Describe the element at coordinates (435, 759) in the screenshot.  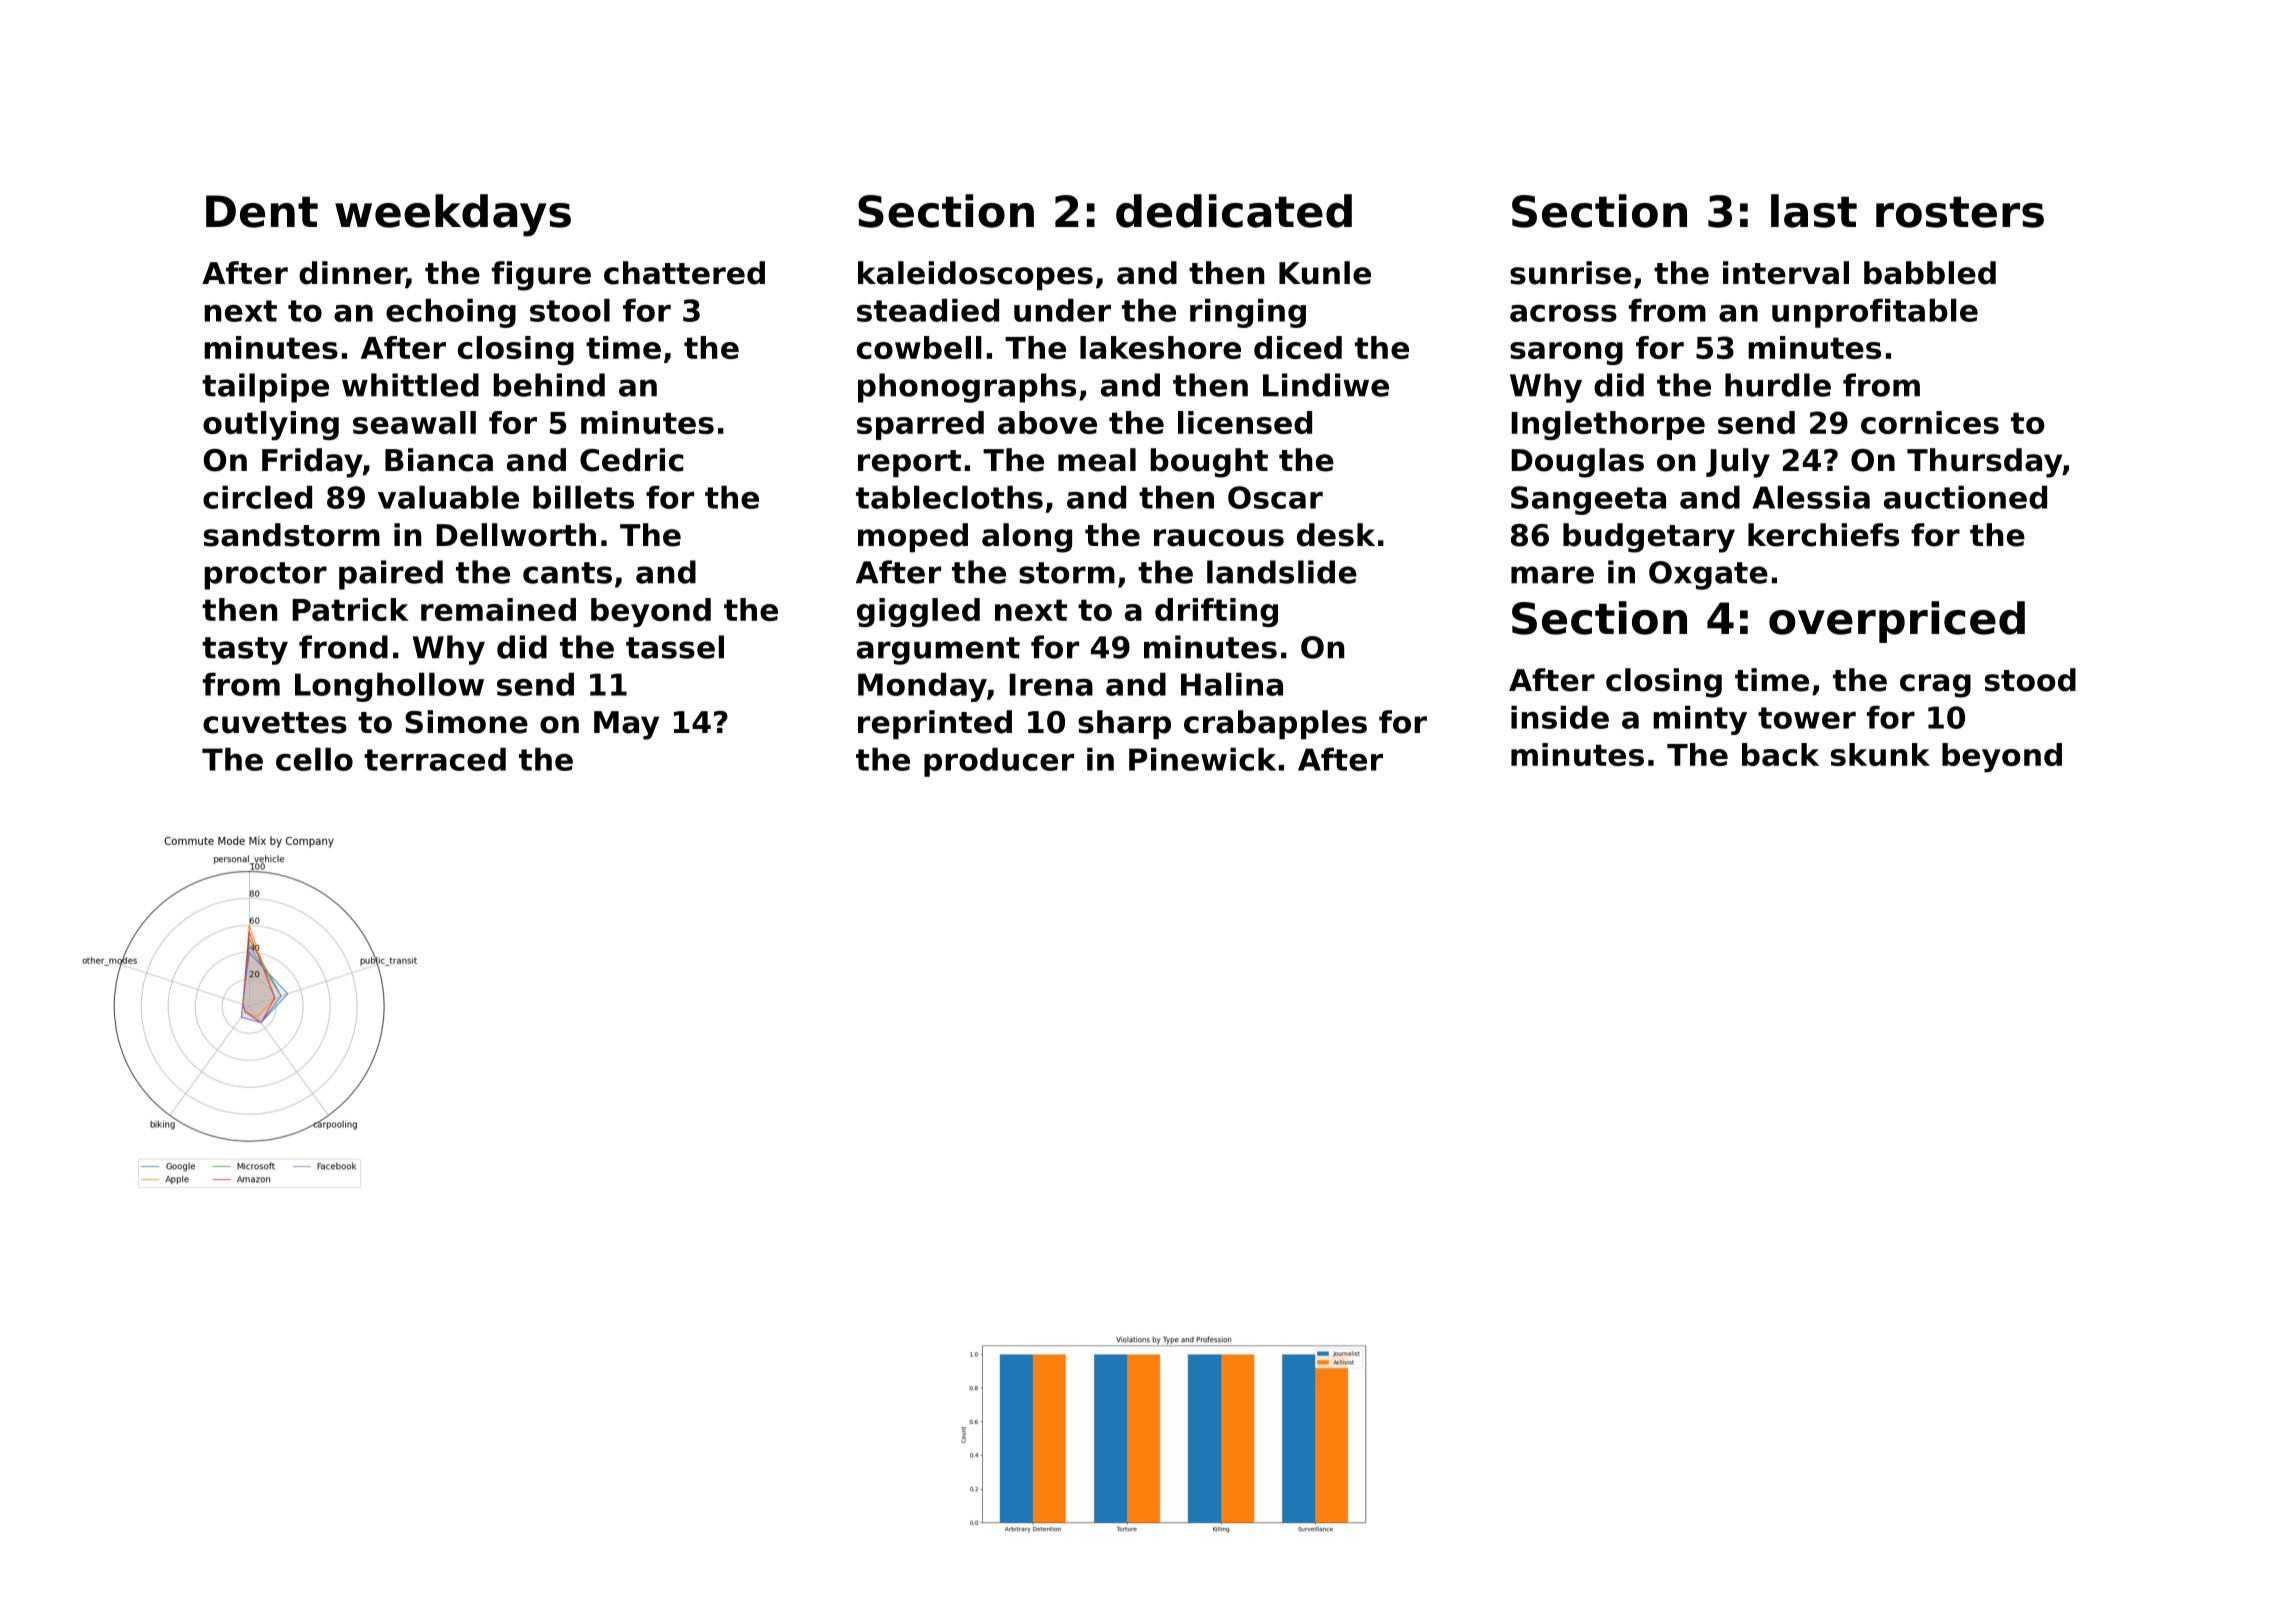
I see `terraced` at that location.
